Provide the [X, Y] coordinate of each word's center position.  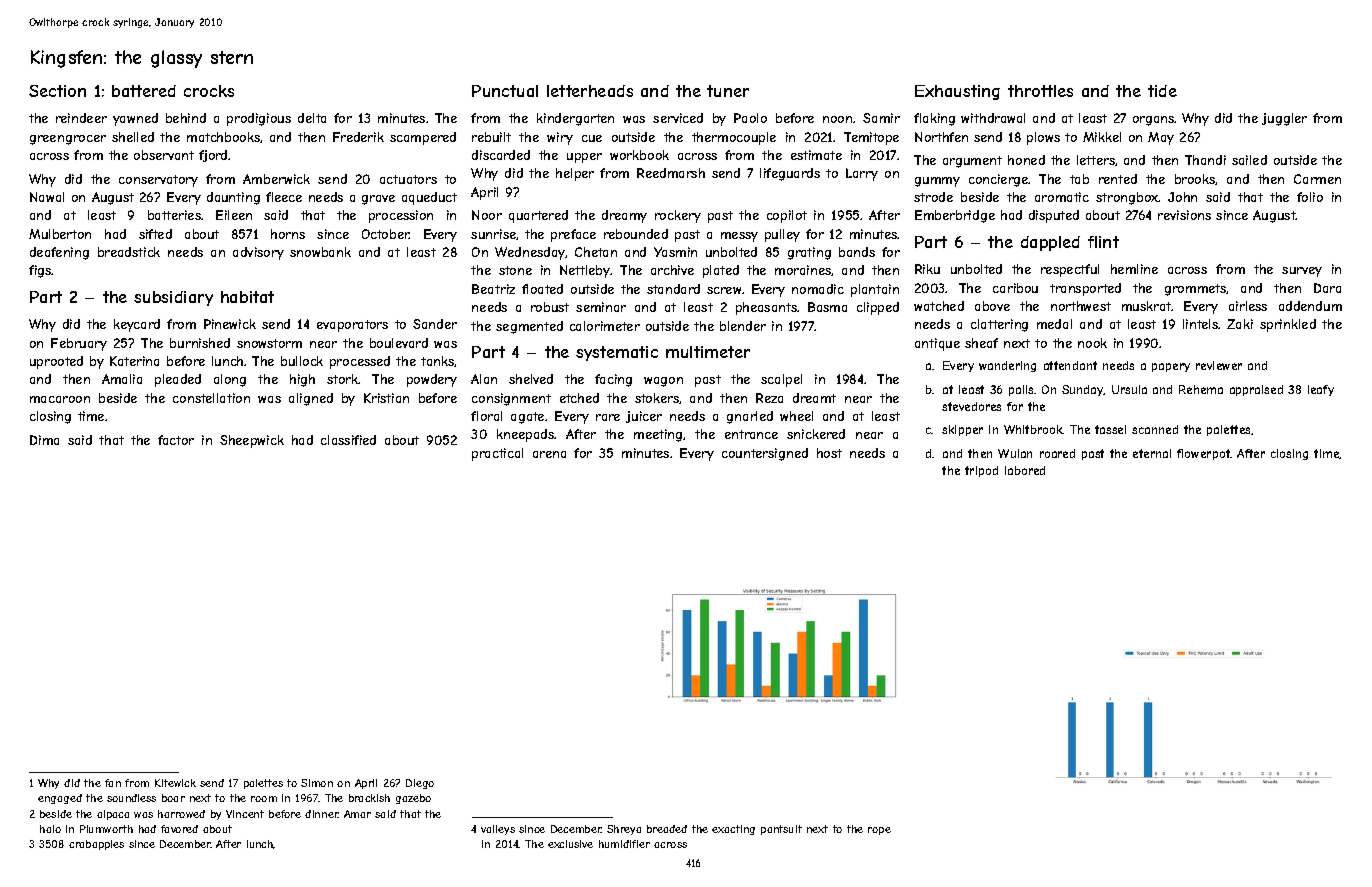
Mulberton [60, 234]
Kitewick [175, 783]
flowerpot [1204, 454]
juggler [1284, 119]
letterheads [590, 91]
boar [173, 798]
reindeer [81, 118]
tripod [981, 471]
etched [579, 398]
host [829, 453]
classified [348, 440]
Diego [420, 784]
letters [1096, 160]
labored [1025, 470]
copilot [787, 216]
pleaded [178, 380]
